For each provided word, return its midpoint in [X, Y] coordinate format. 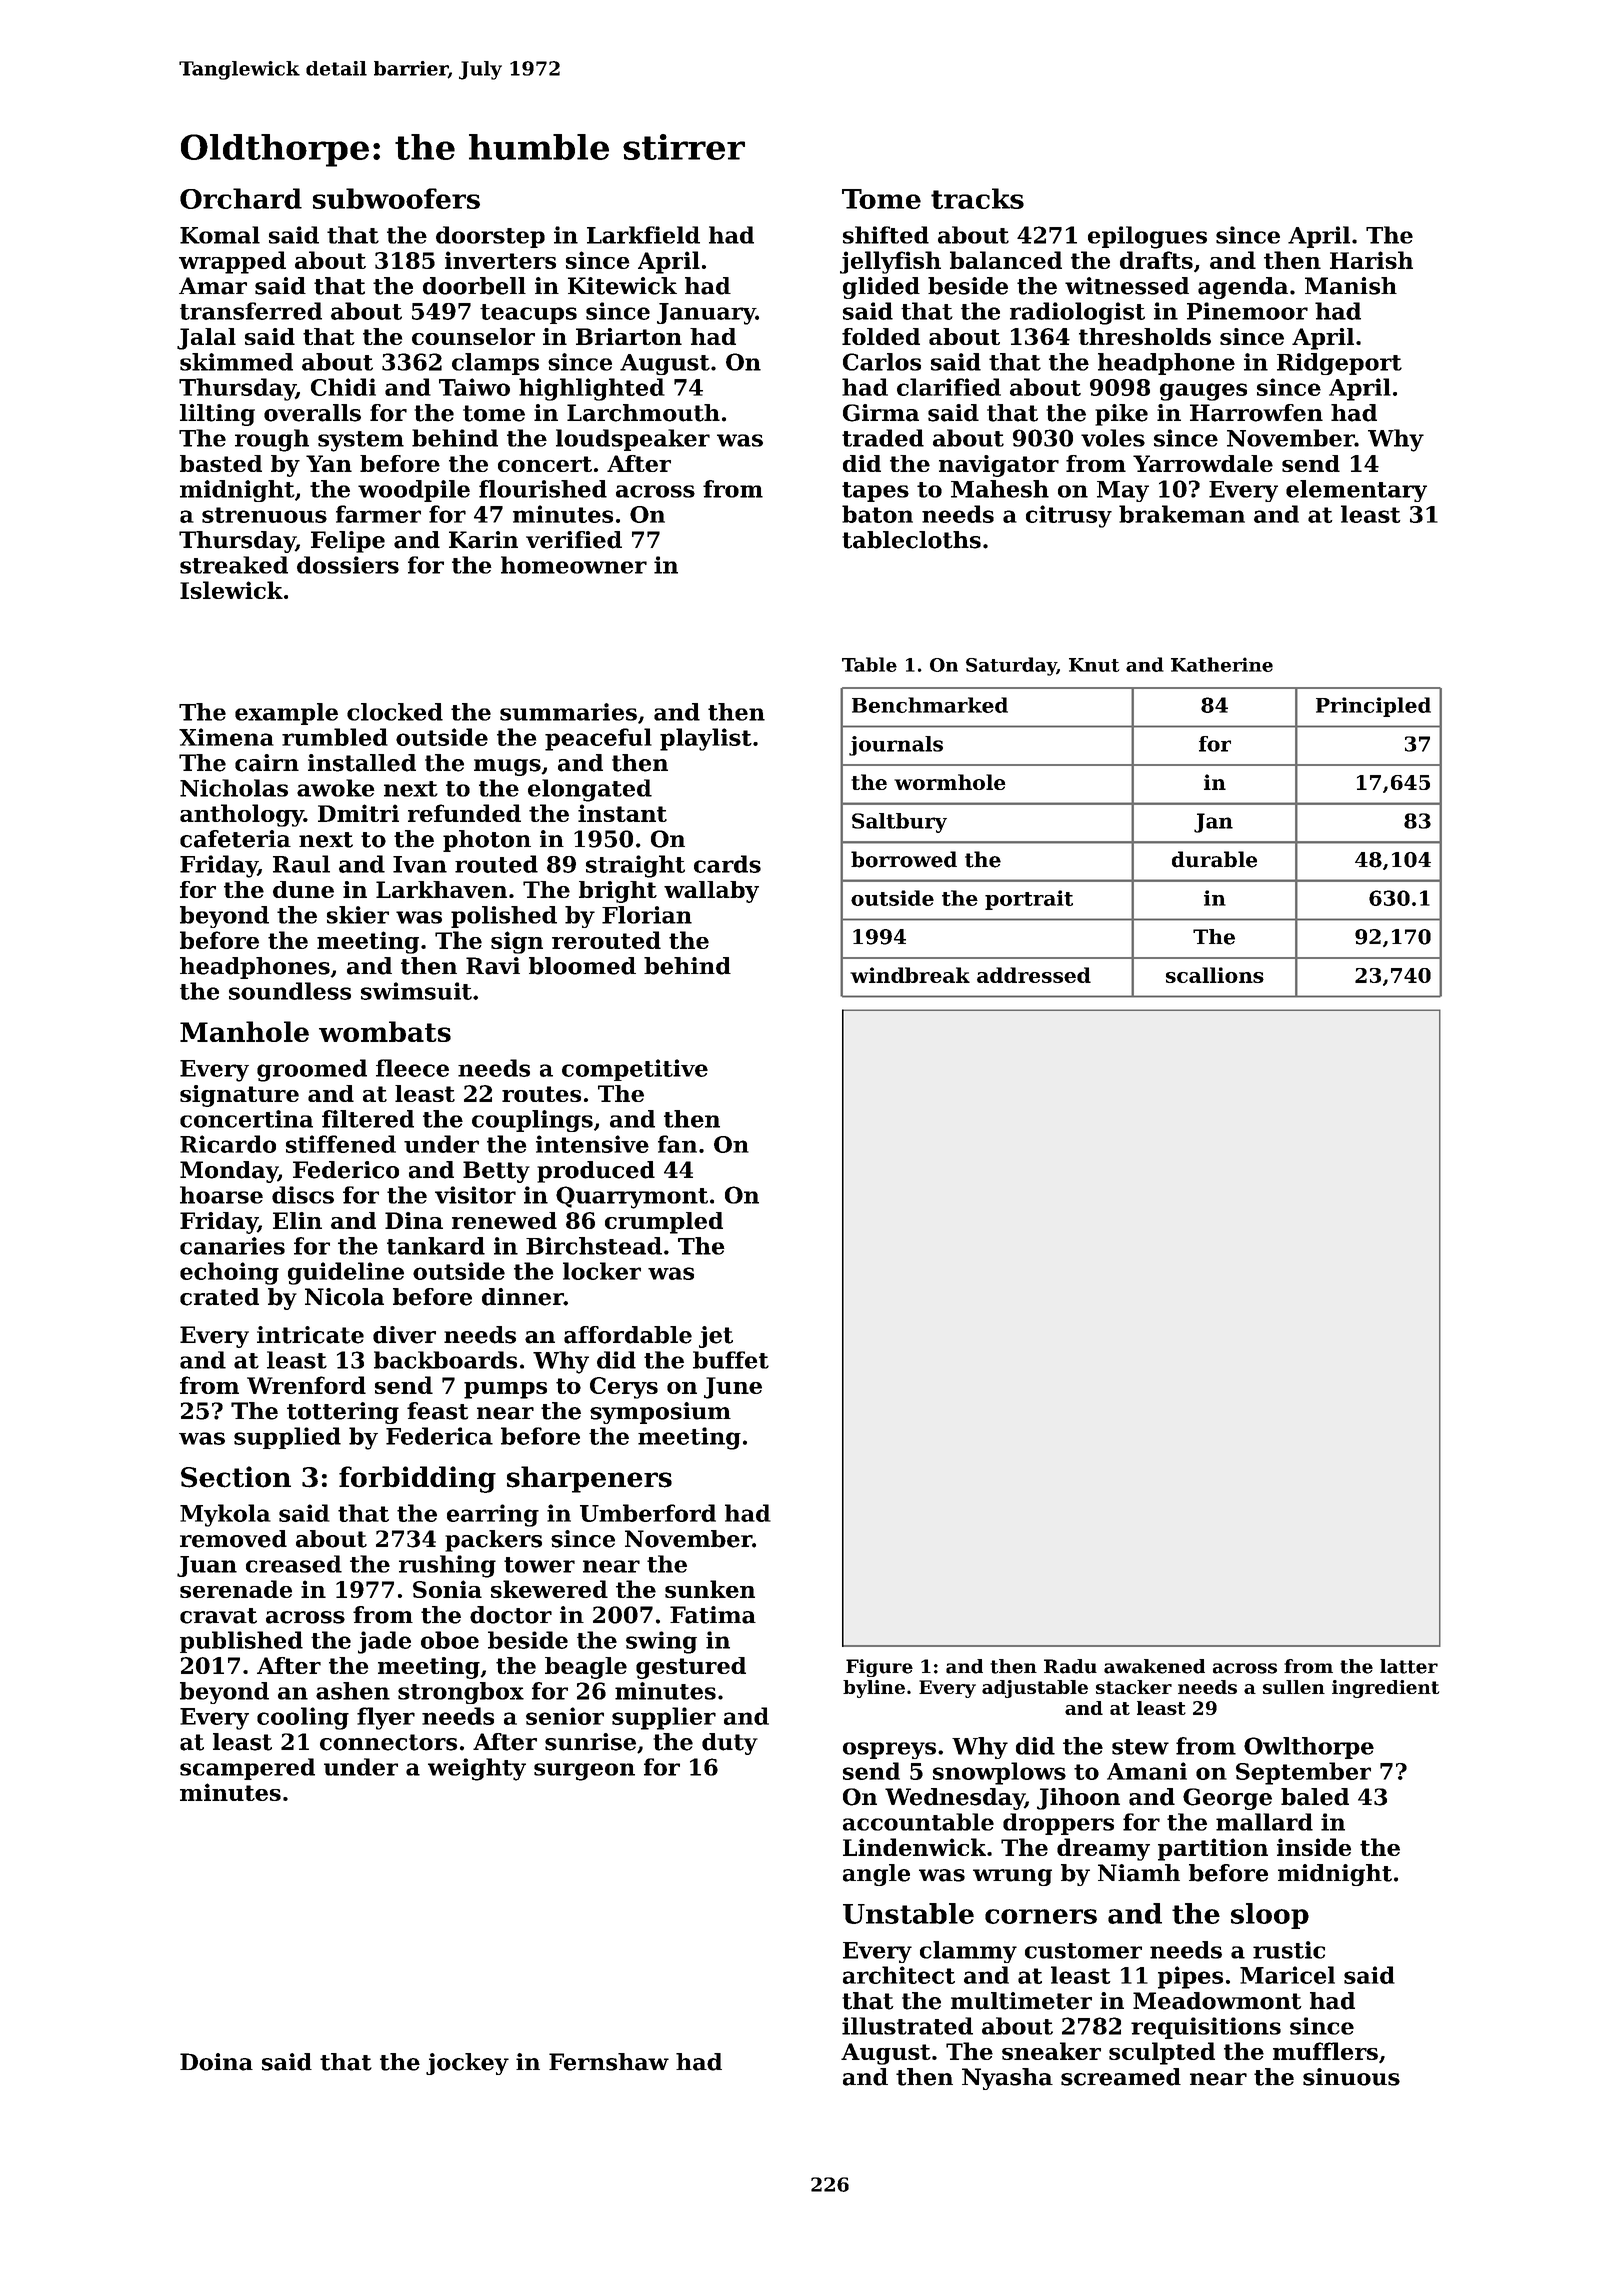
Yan [329, 463]
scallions [1215, 975]
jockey [467, 2064]
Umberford [648, 1513]
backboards [445, 1360]
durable [1214, 859]
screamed [1121, 2077]
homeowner [574, 565]
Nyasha [1007, 2079]
